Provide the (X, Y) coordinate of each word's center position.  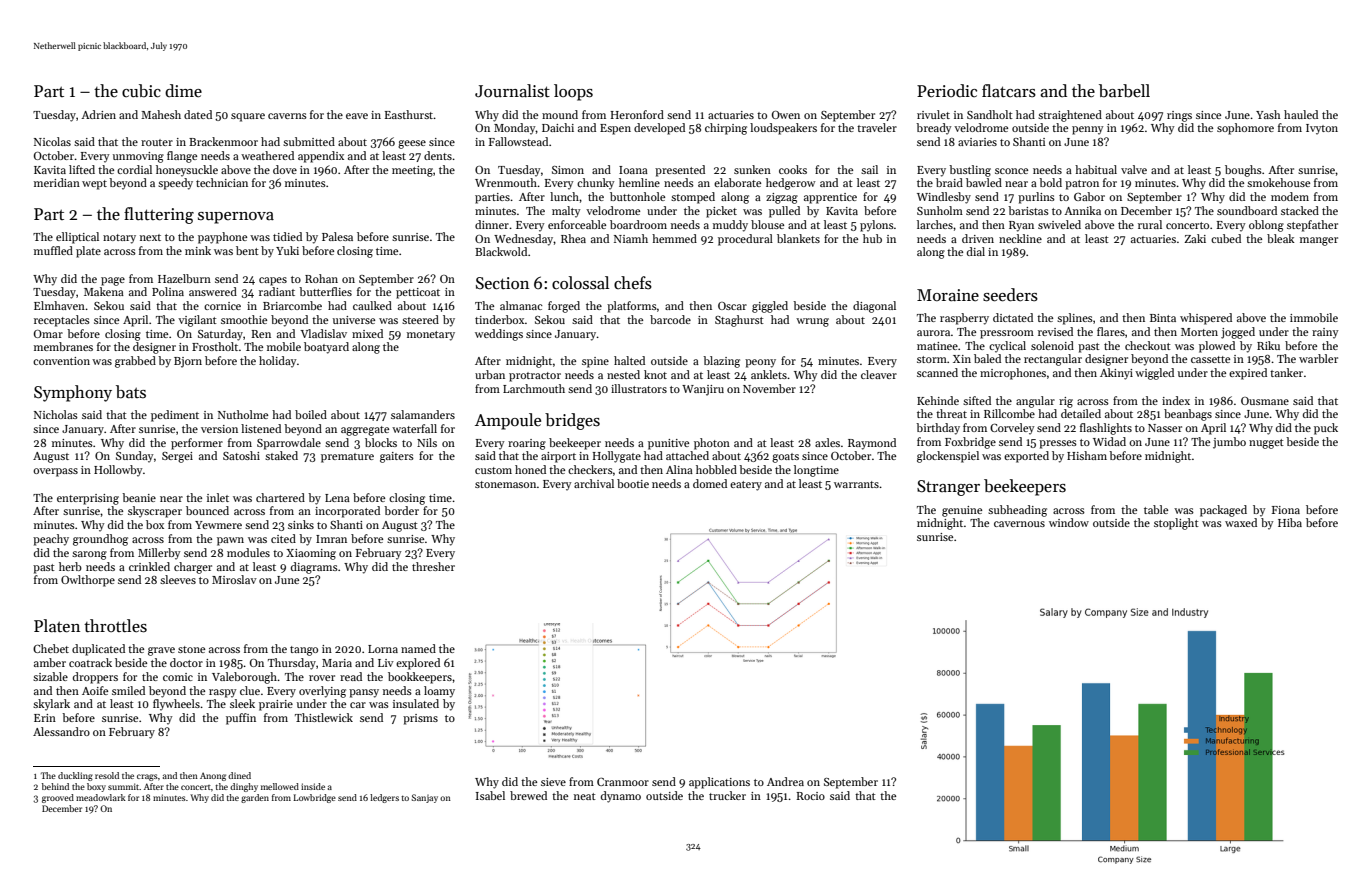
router (157, 142)
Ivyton (1322, 129)
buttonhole (637, 196)
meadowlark (101, 797)
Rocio (810, 796)
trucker (727, 795)
